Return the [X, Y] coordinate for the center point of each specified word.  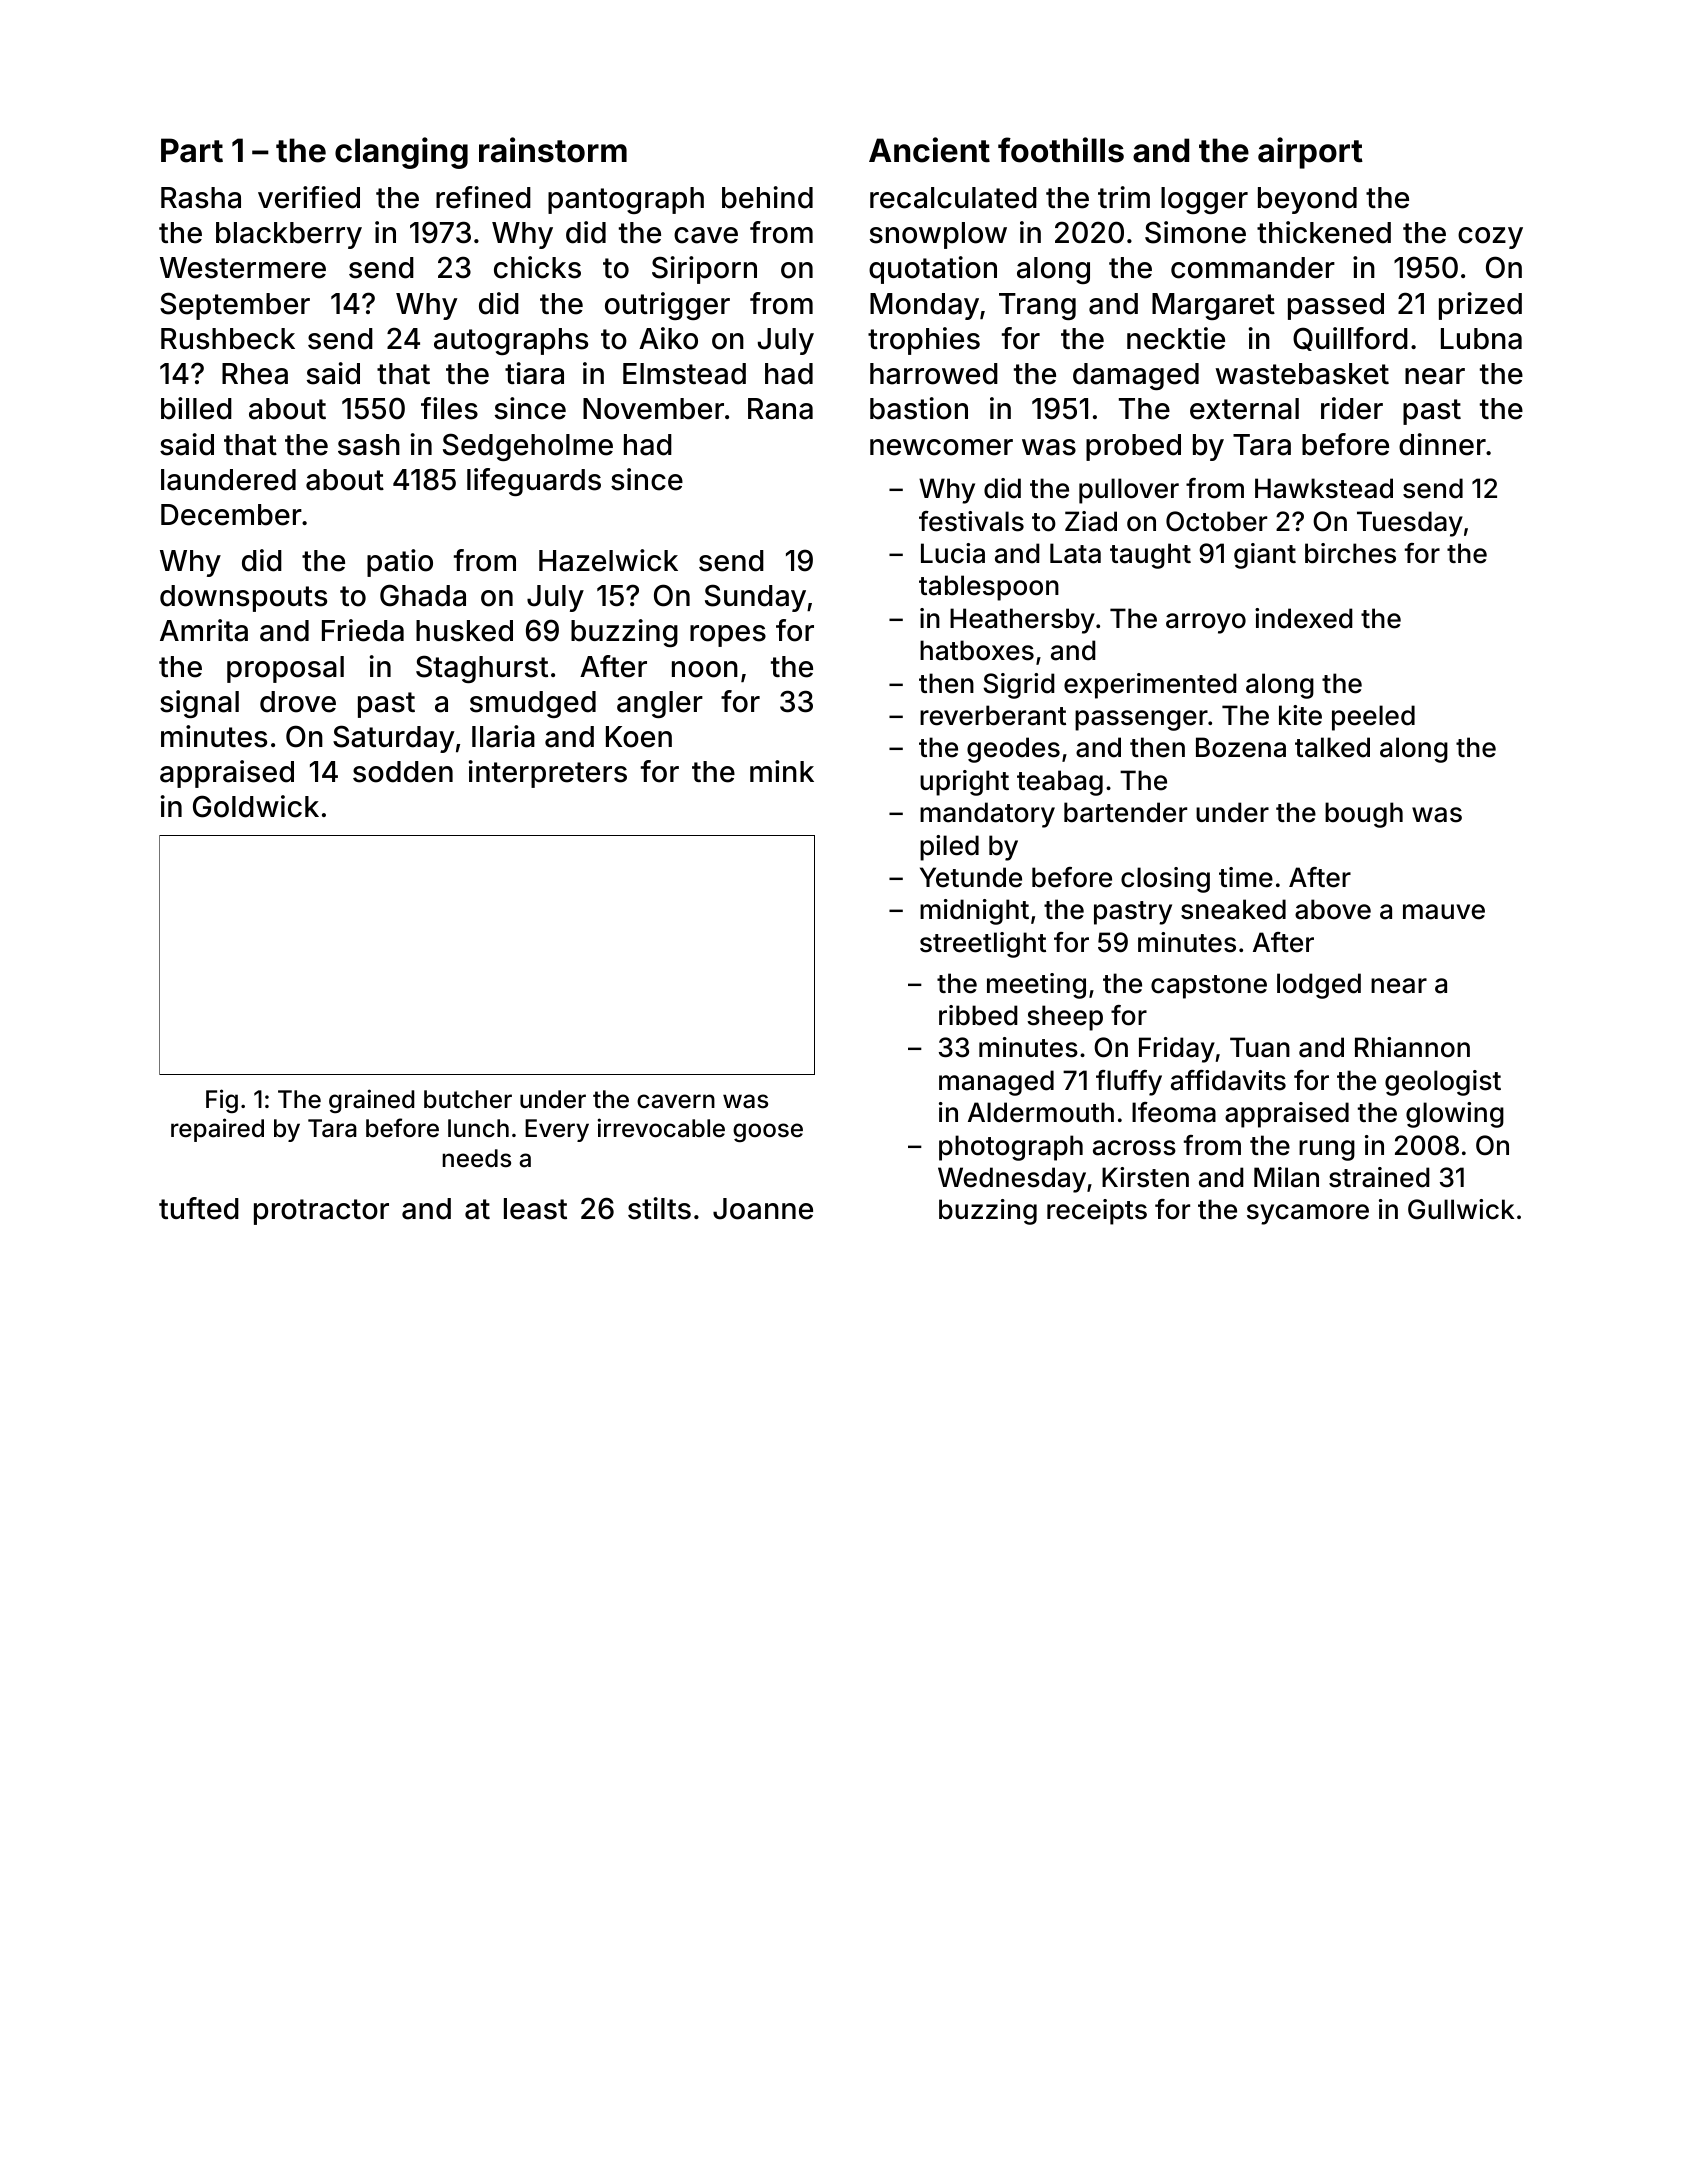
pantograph [626, 200]
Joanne [763, 1209]
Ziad [1091, 521]
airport [1310, 153]
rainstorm [553, 150]
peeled [1373, 718]
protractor [321, 1212]
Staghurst [482, 669]
